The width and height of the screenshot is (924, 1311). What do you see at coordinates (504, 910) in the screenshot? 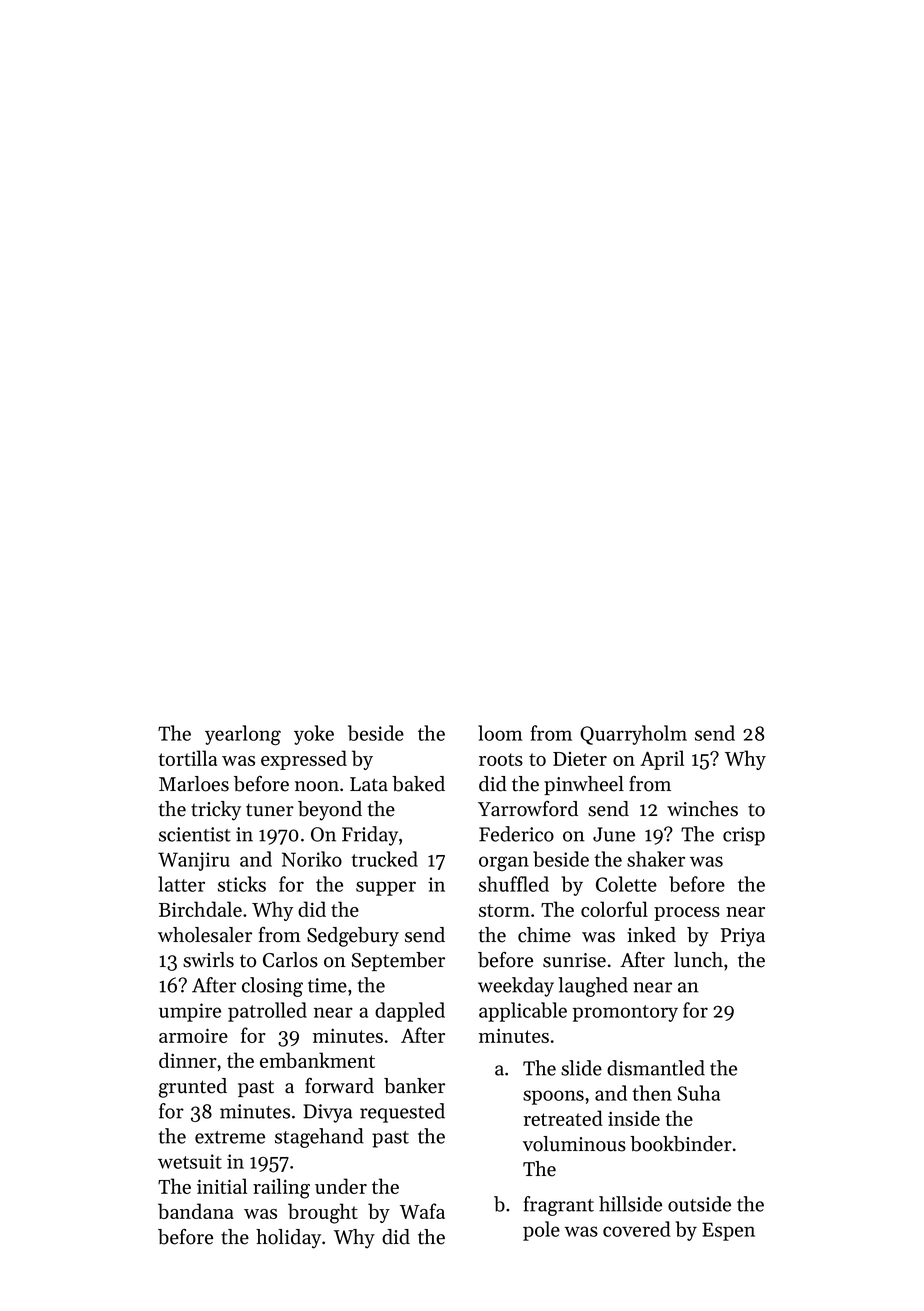
I see `storm` at bounding box center [504, 910].
